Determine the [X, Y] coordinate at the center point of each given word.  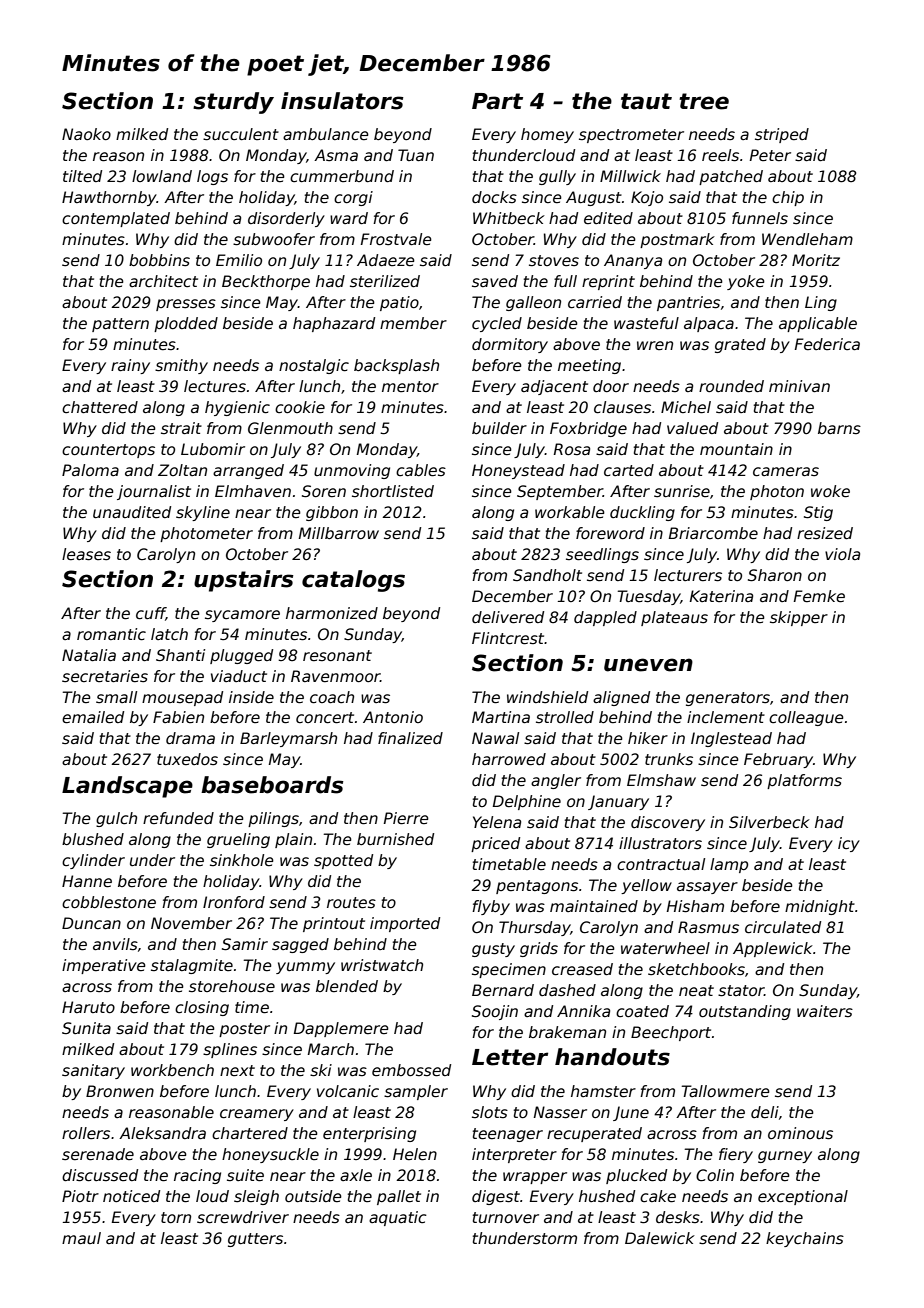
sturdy [233, 103]
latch [169, 634]
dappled [605, 618]
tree [704, 101]
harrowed [509, 759]
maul [81, 1238]
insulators [342, 101]
